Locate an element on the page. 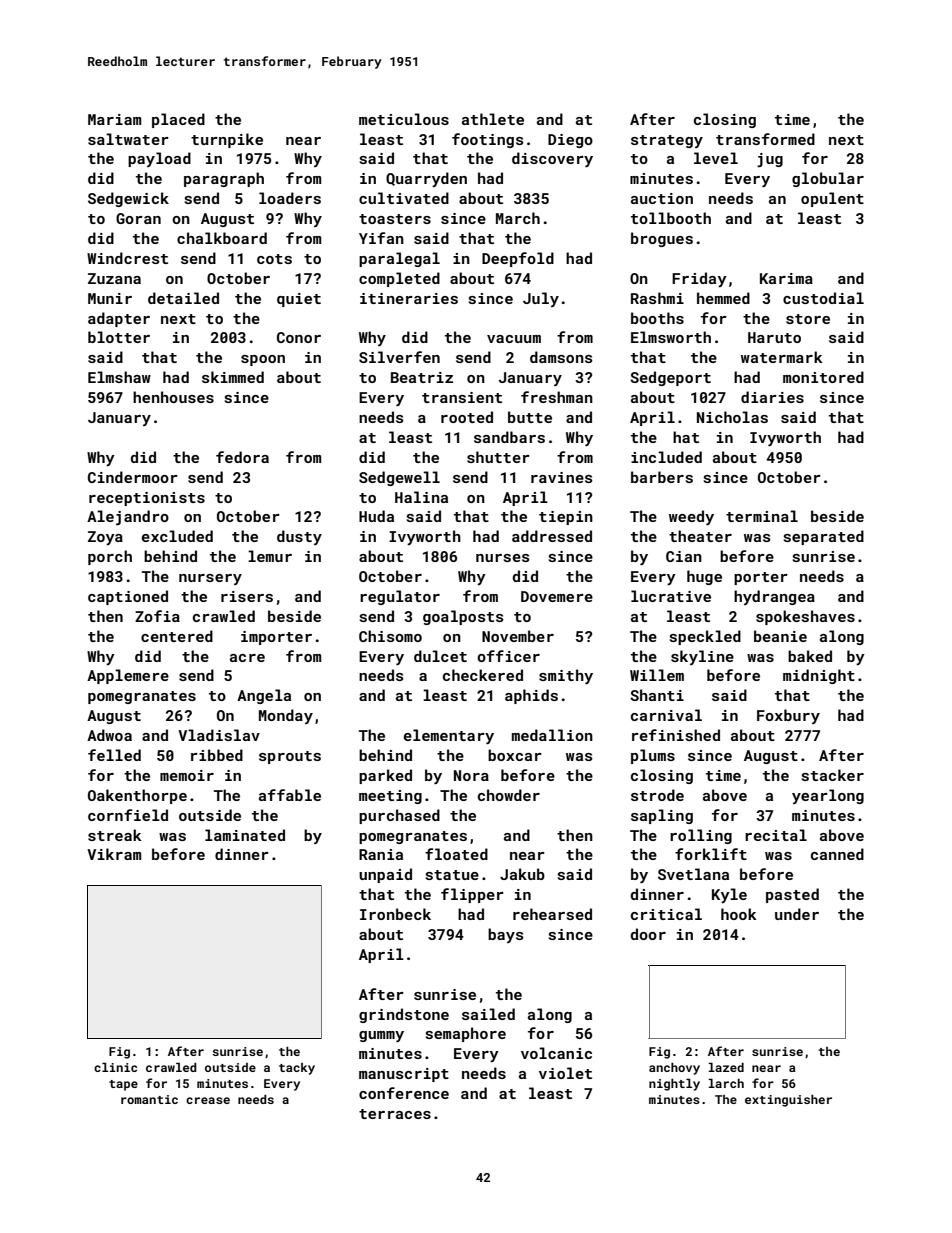 Image resolution: width=952 pixels, height=1233 pixels. acre is located at coordinates (247, 658).
